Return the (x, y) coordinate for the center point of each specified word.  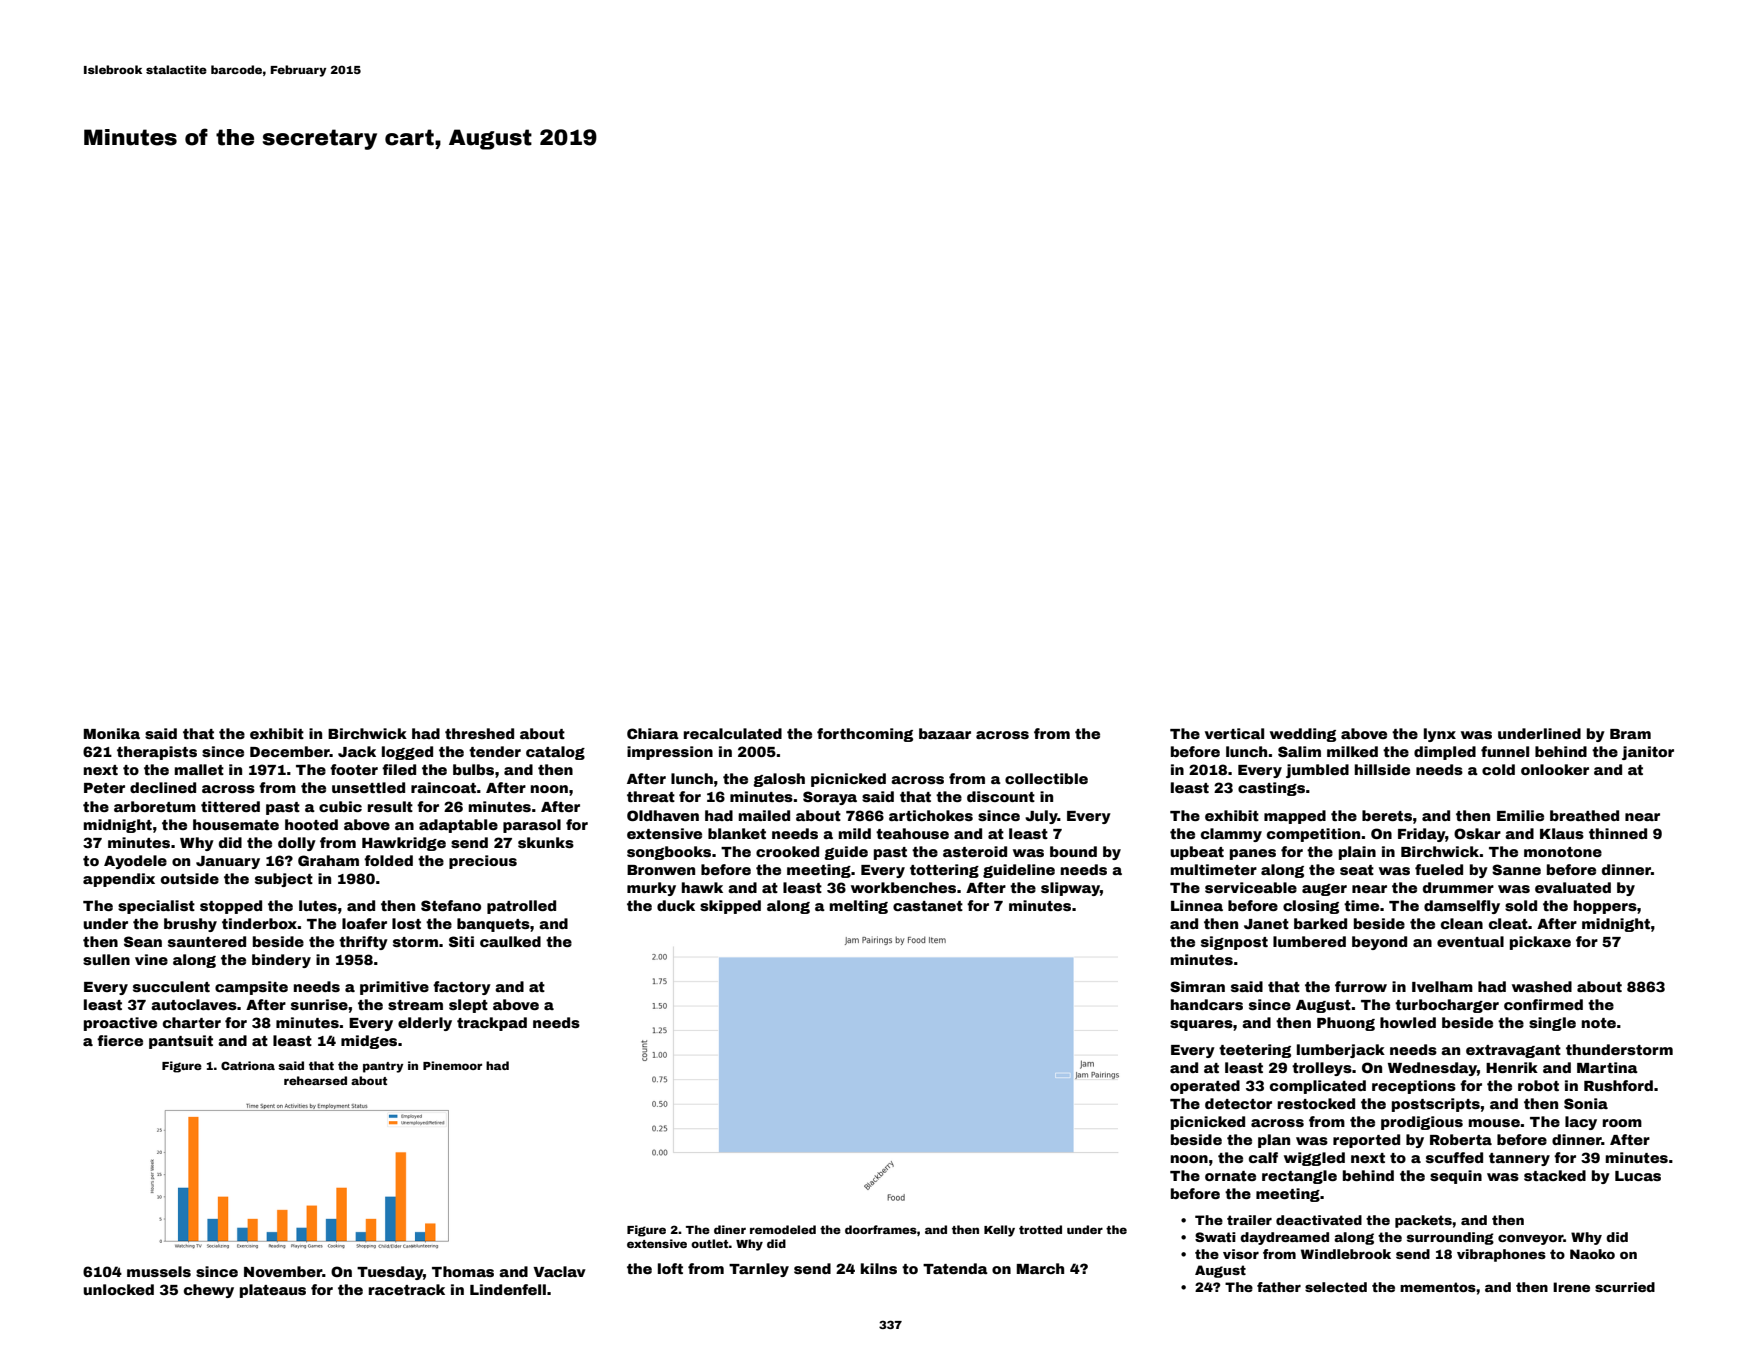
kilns (879, 1268)
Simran (1197, 986)
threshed (479, 733)
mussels (159, 1271)
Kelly (999, 1231)
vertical (1234, 733)
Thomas (463, 1271)
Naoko (1592, 1254)
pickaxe (1540, 943)
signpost (1234, 943)
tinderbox (259, 923)
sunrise (319, 1004)
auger (1324, 890)
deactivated (1319, 1220)
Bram (1630, 734)
